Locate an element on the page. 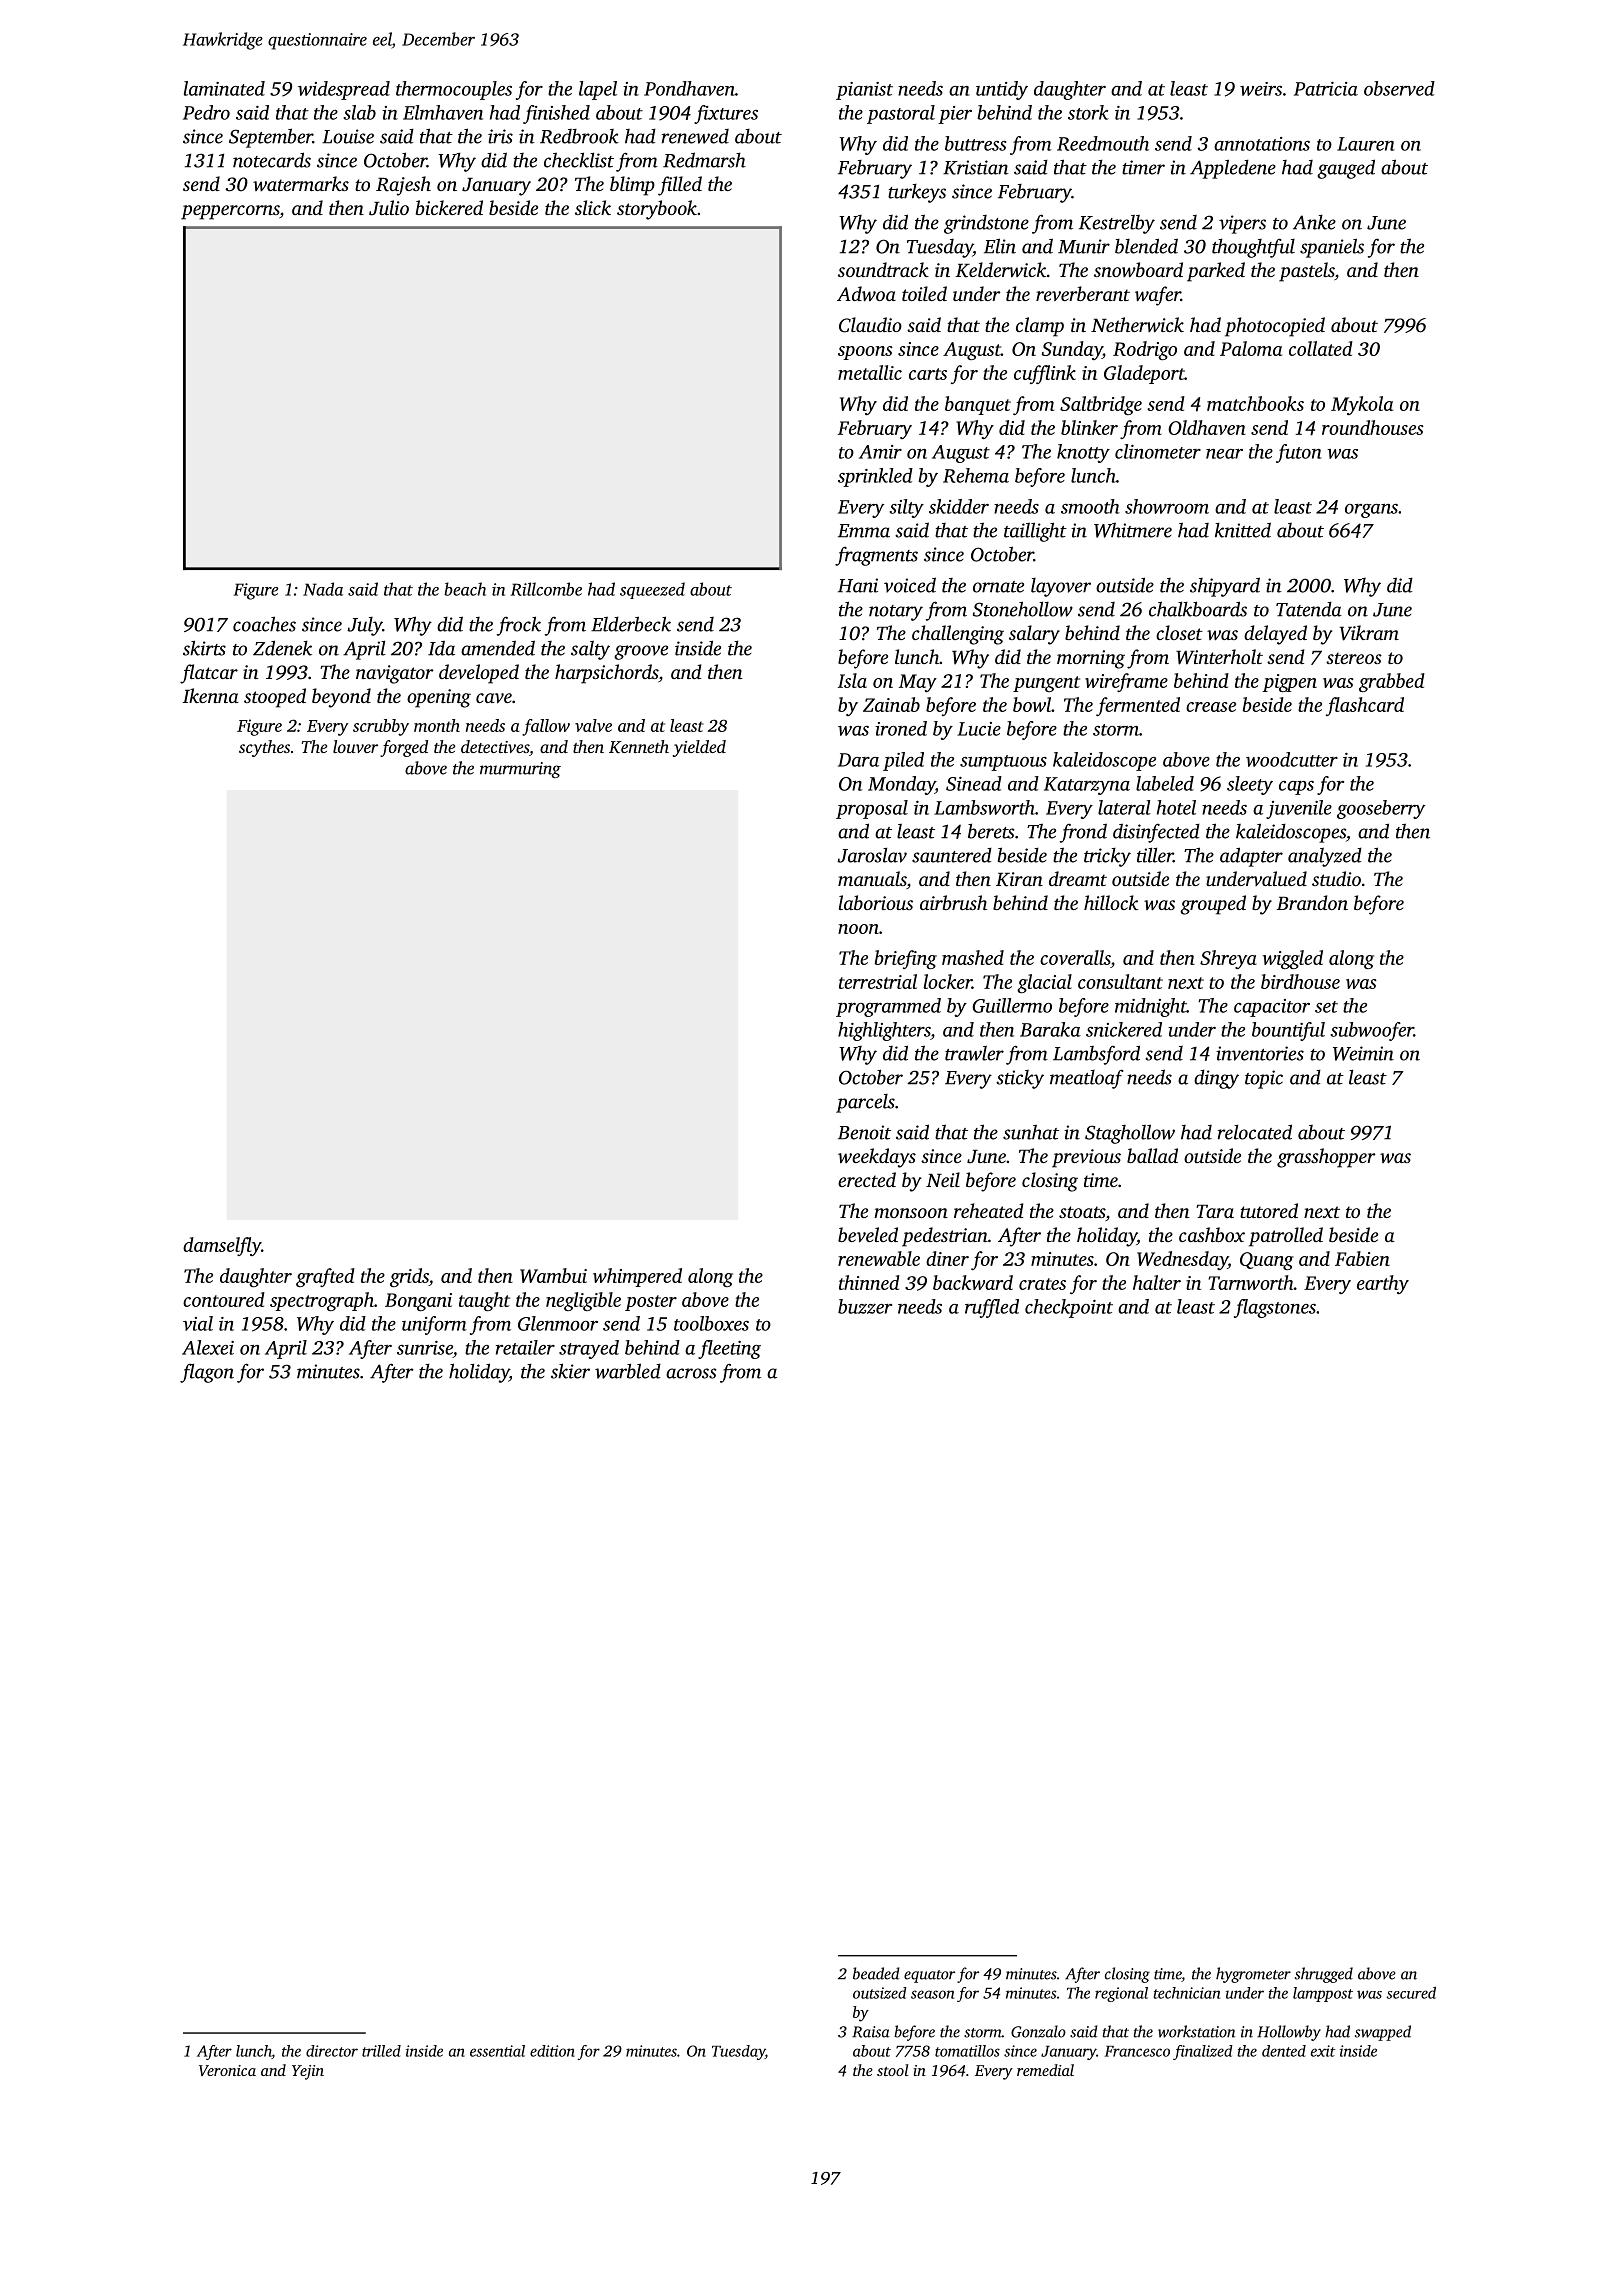 The width and height of the document is (1620, 2292). May is located at coordinates (918, 683).
